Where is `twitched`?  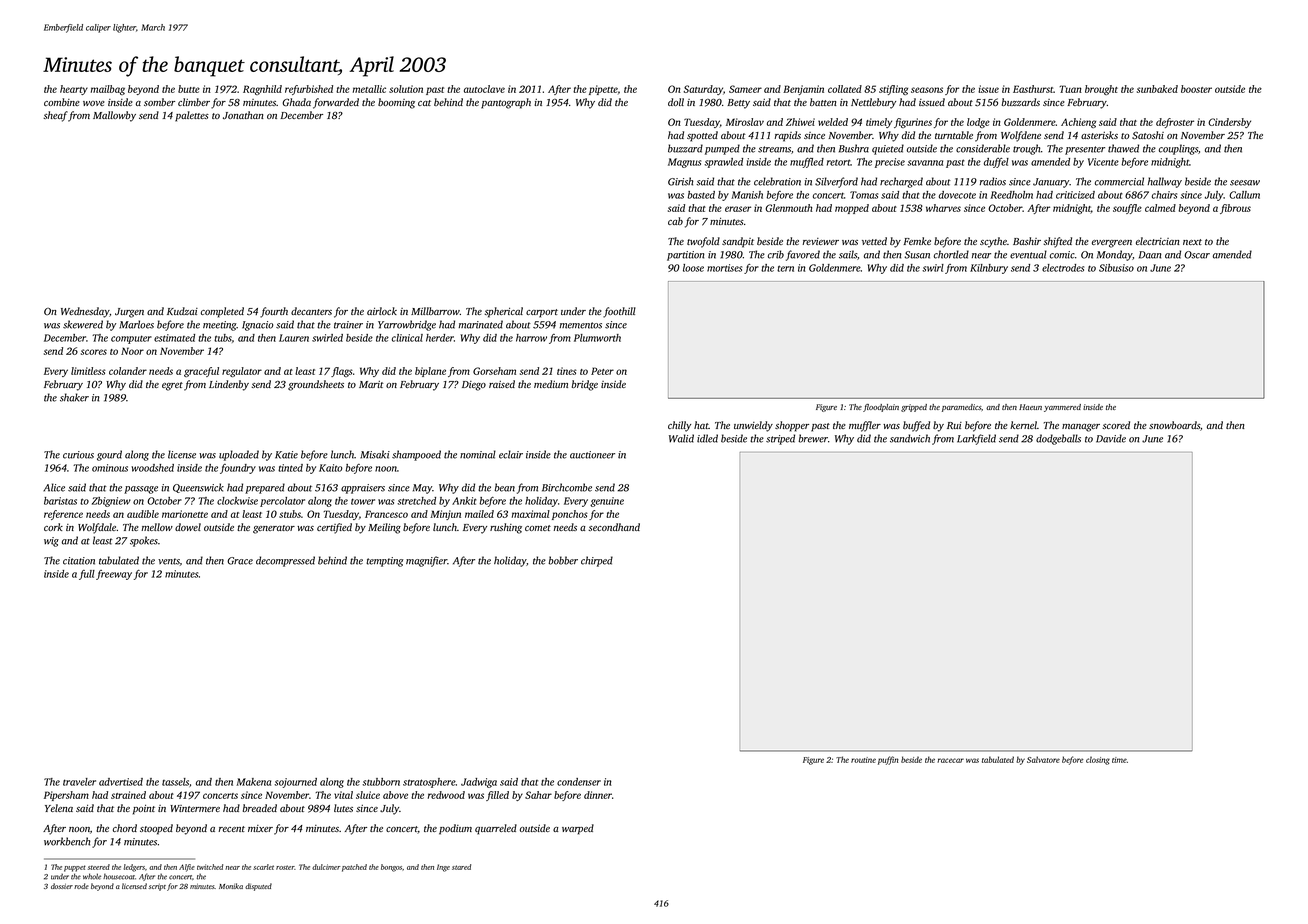
twitched is located at coordinates (210, 867).
